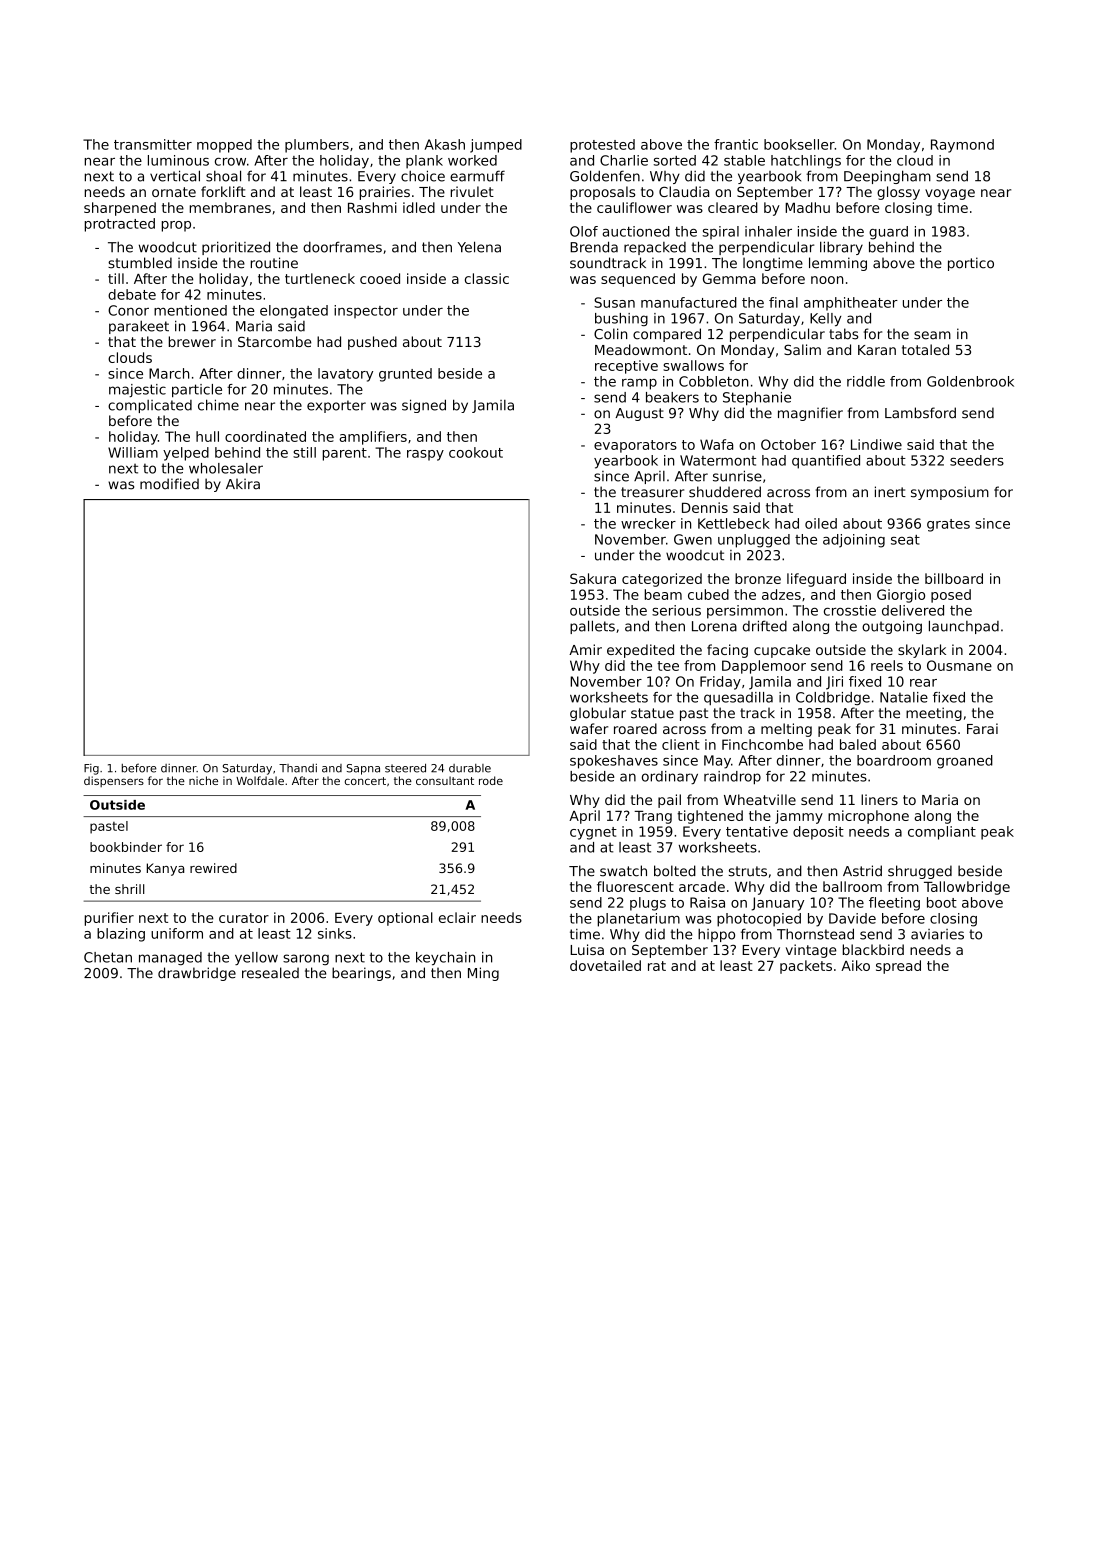 The image size is (1099, 1555). What do you see at coordinates (894, 760) in the screenshot?
I see `boardroom` at bounding box center [894, 760].
